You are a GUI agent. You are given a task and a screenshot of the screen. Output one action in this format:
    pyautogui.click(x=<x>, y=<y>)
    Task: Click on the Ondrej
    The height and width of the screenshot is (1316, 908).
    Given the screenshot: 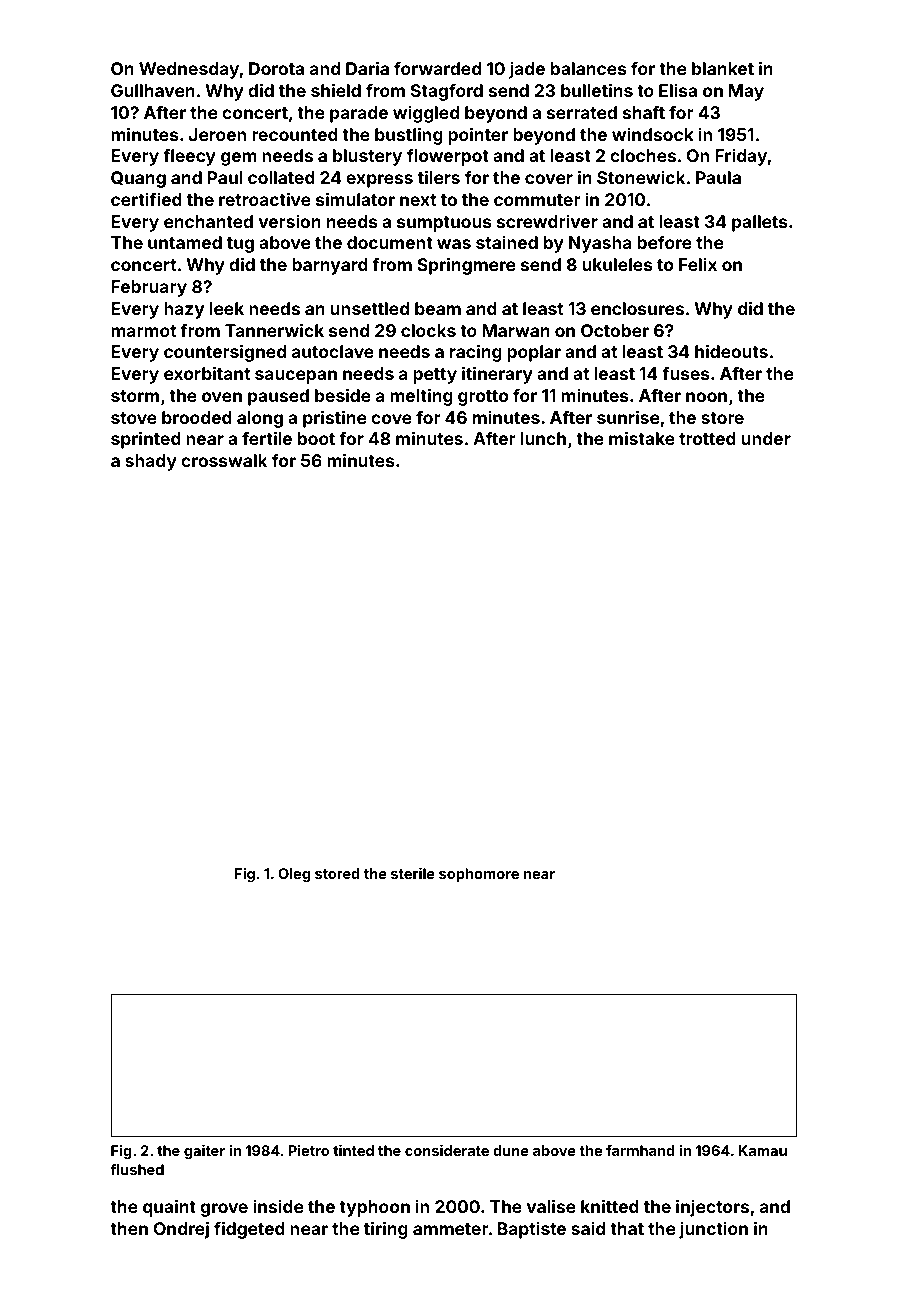 What is the action you would take?
    pyautogui.click(x=181, y=1230)
